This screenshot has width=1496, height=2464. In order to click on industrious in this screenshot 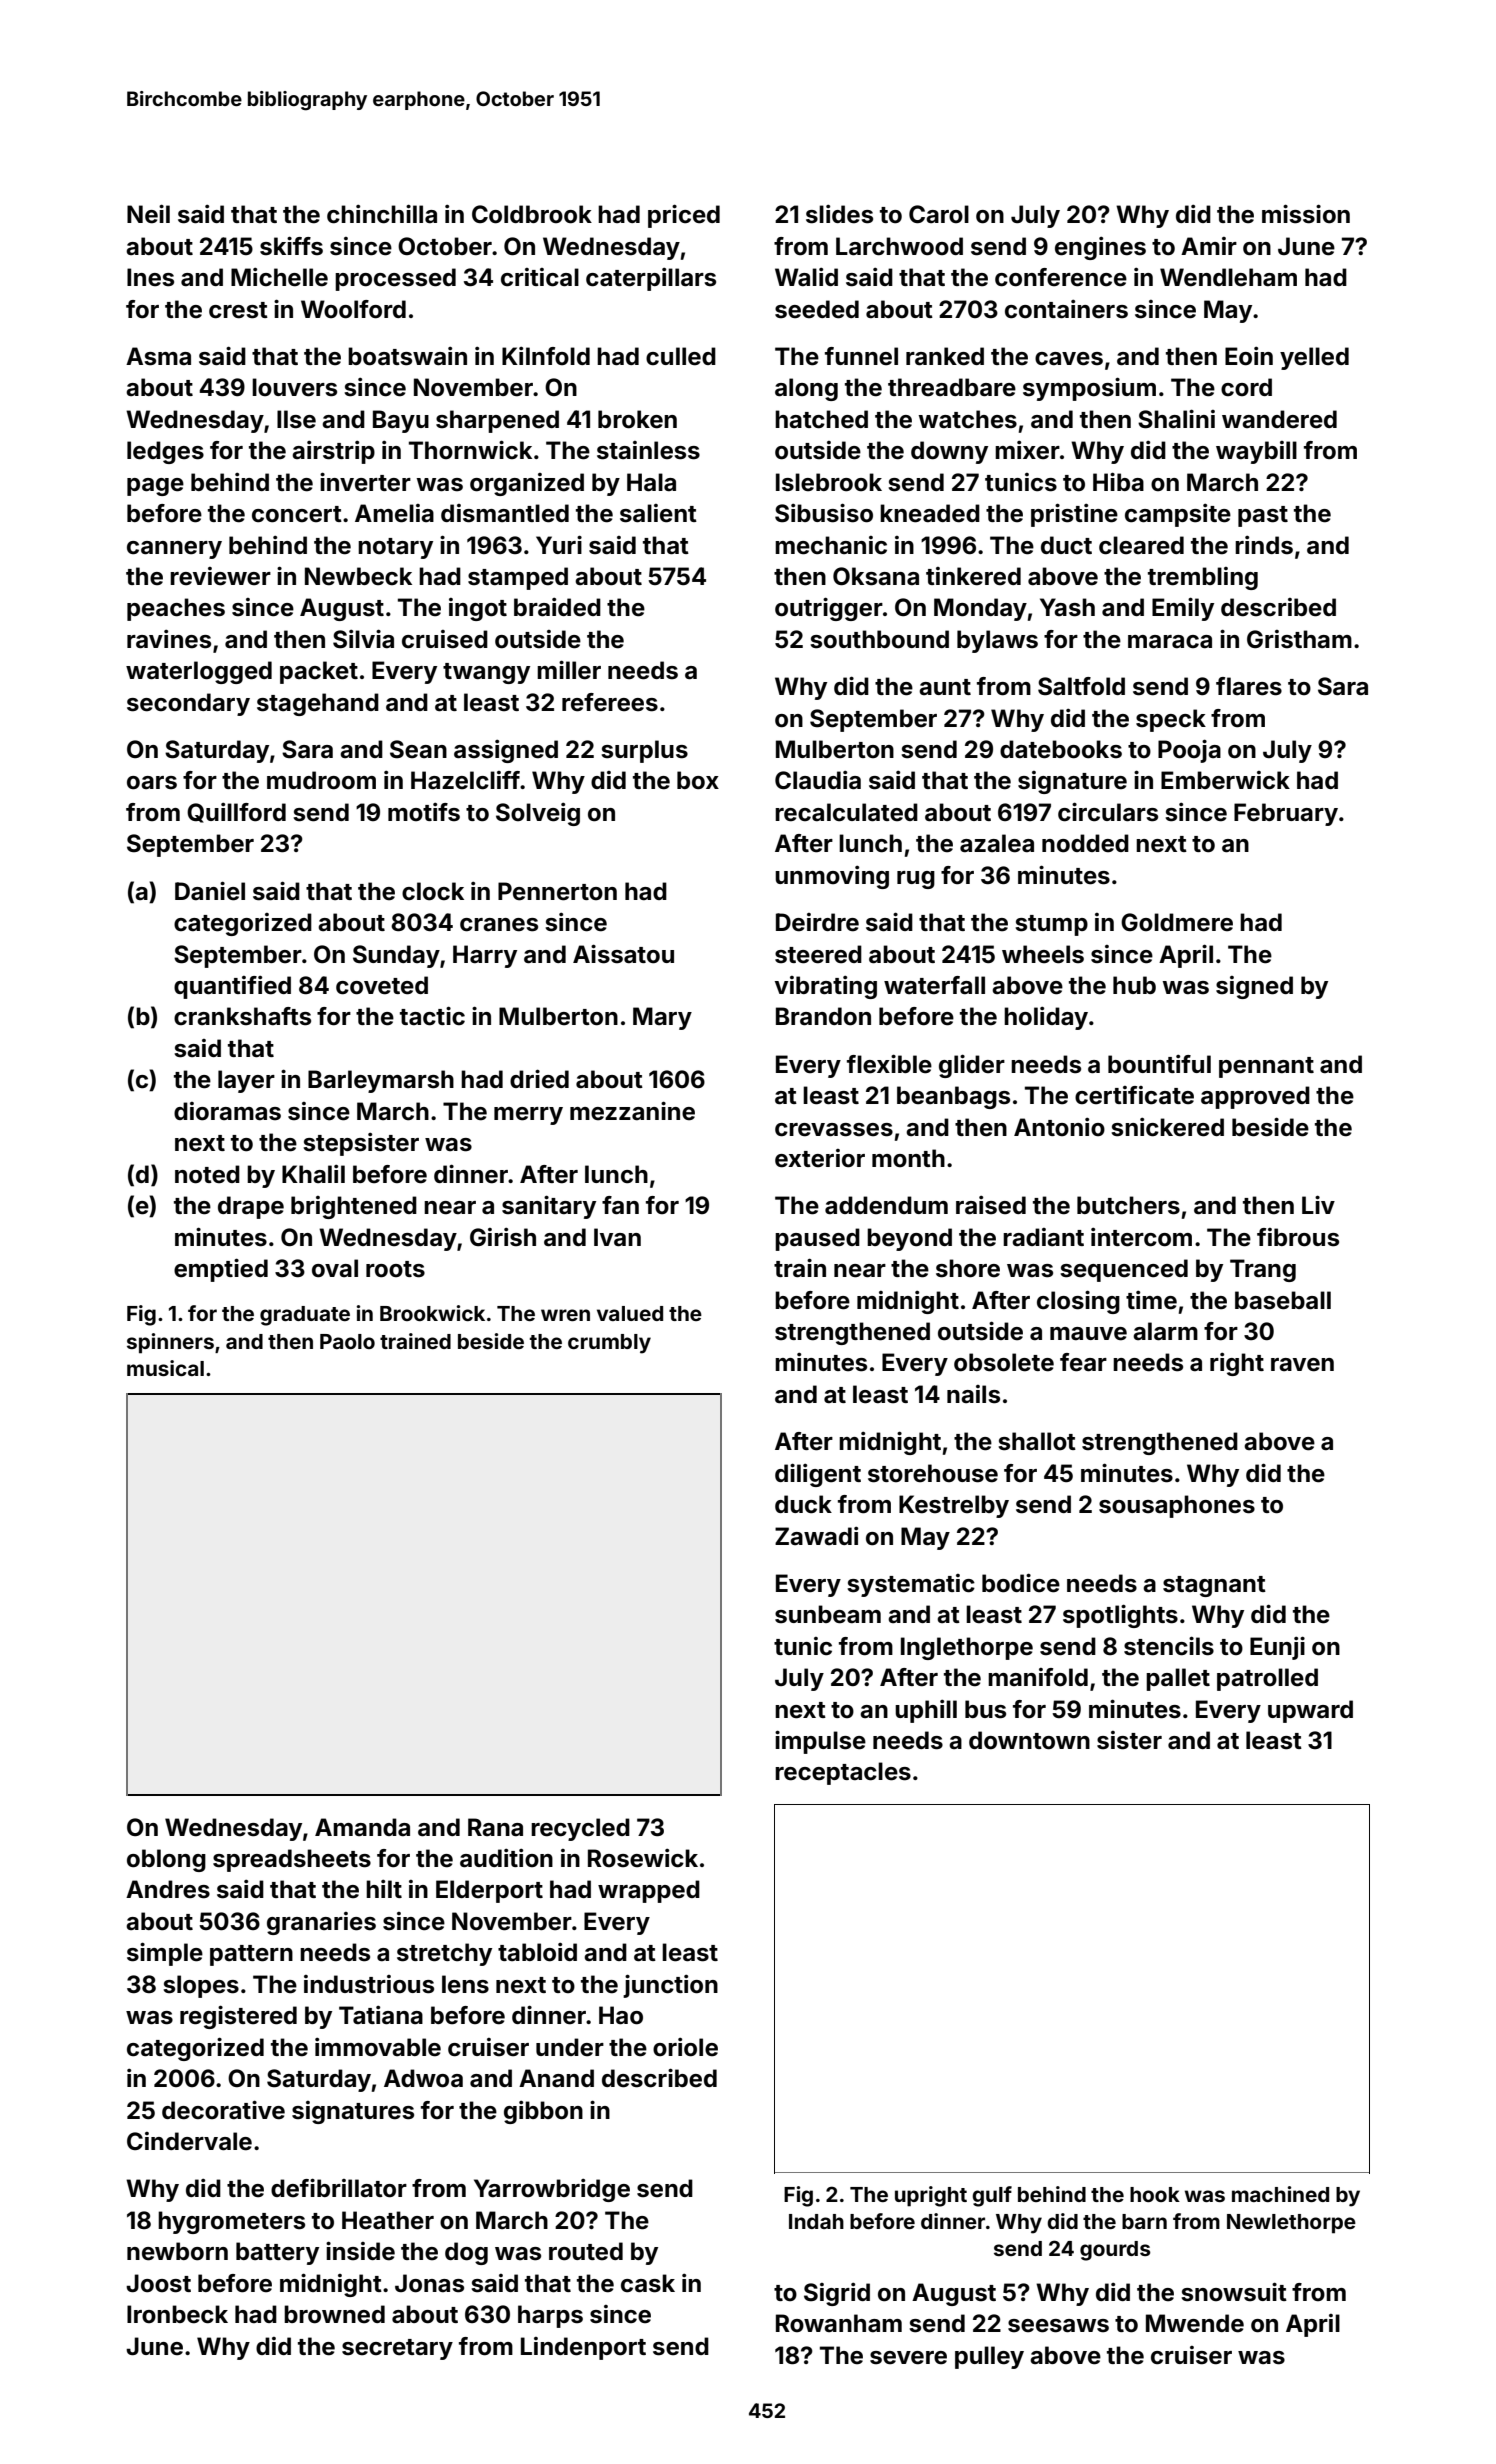, I will do `click(369, 1984)`.
